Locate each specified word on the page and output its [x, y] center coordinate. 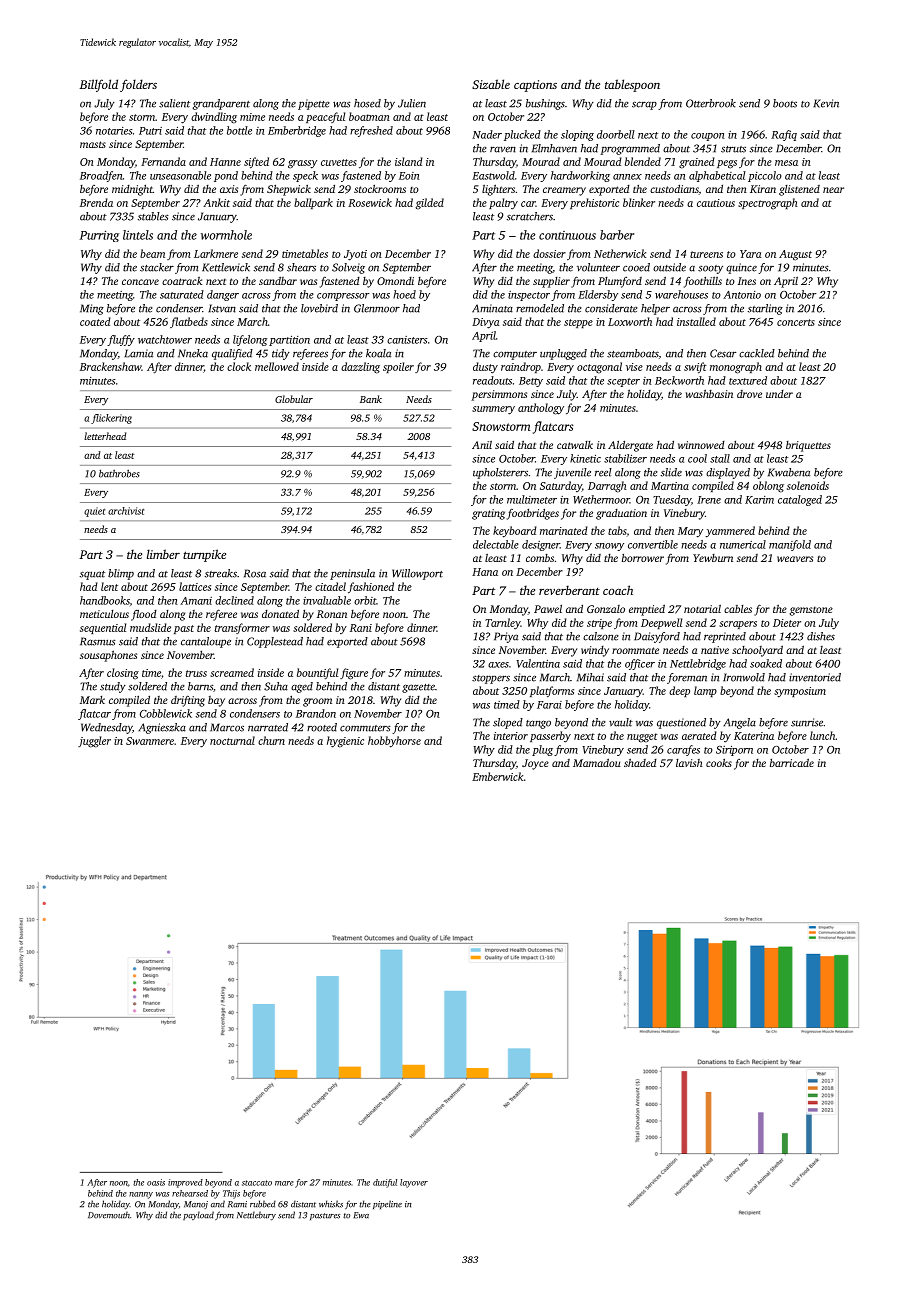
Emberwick [497, 776]
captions [535, 86]
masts [93, 144]
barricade [792, 762]
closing [123, 674]
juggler [94, 742]
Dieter [787, 623]
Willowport [417, 574]
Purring [99, 236]
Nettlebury [256, 1216]
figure [354, 674]
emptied [647, 610]
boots [785, 103]
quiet [94, 512]
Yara [751, 254]
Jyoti [355, 255]
